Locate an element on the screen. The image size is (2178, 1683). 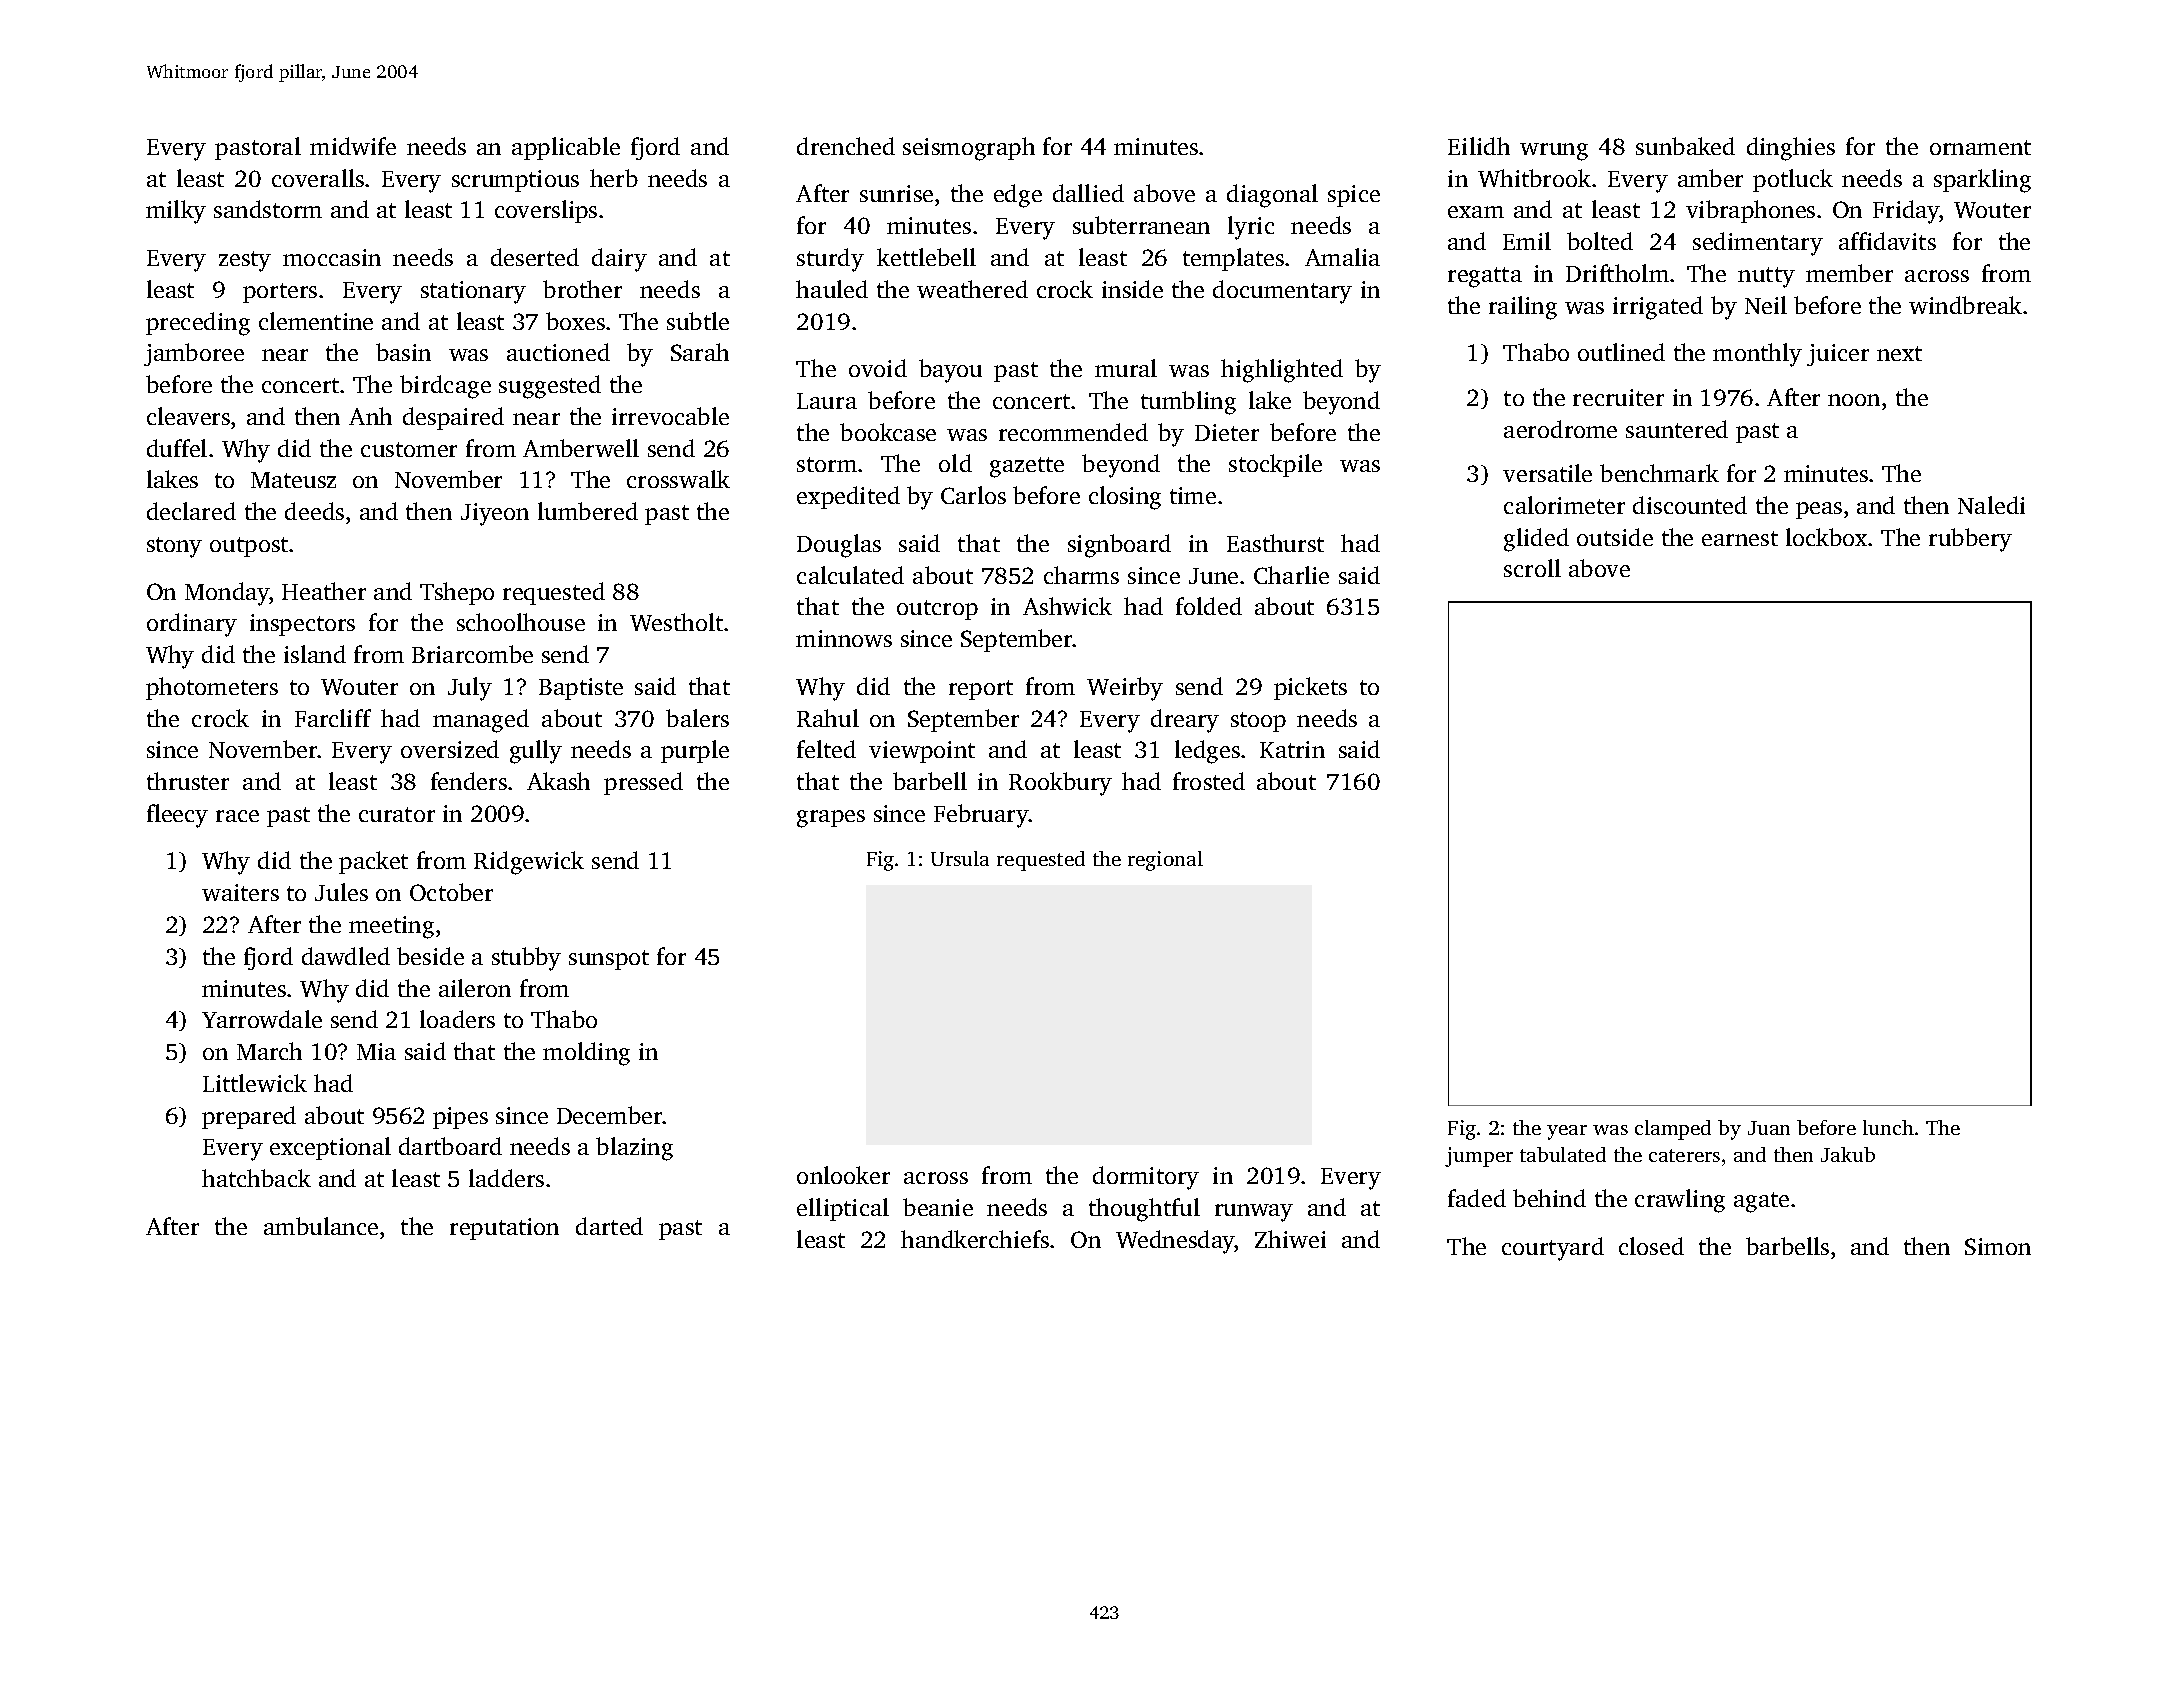
Ursula is located at coordinates (960, 858).
